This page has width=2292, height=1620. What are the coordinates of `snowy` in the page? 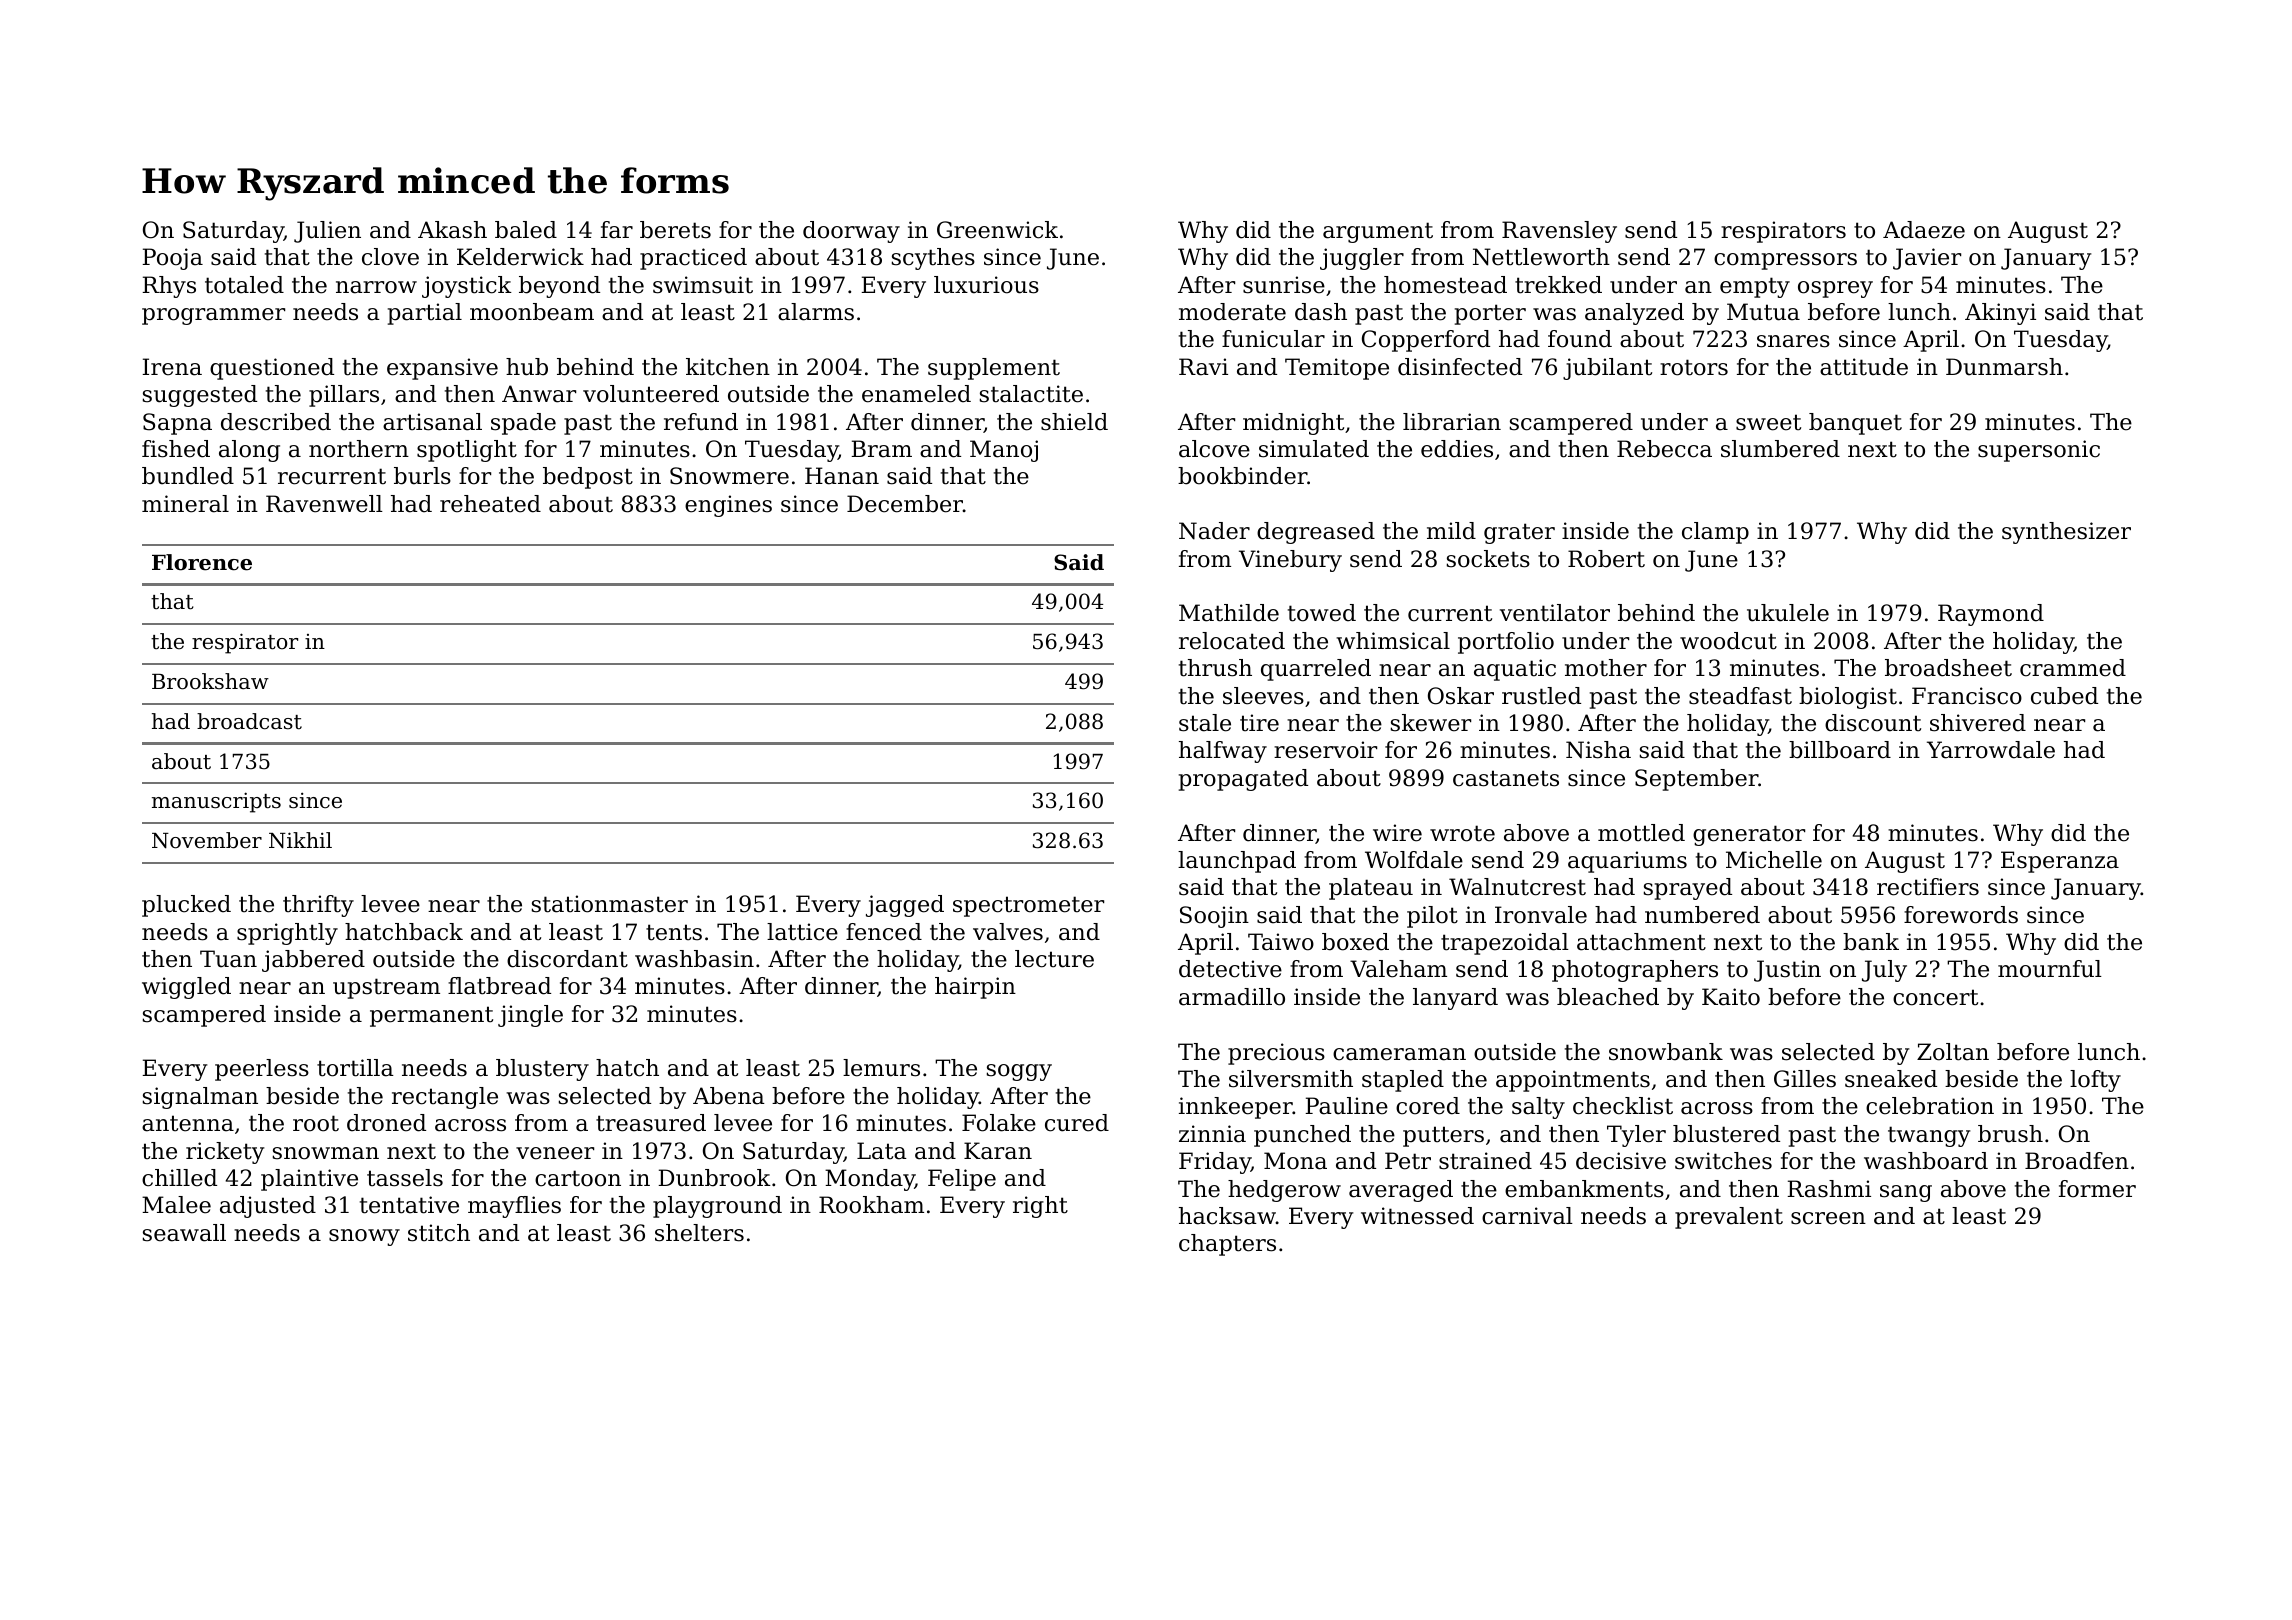 It's located at (364, 1237).
